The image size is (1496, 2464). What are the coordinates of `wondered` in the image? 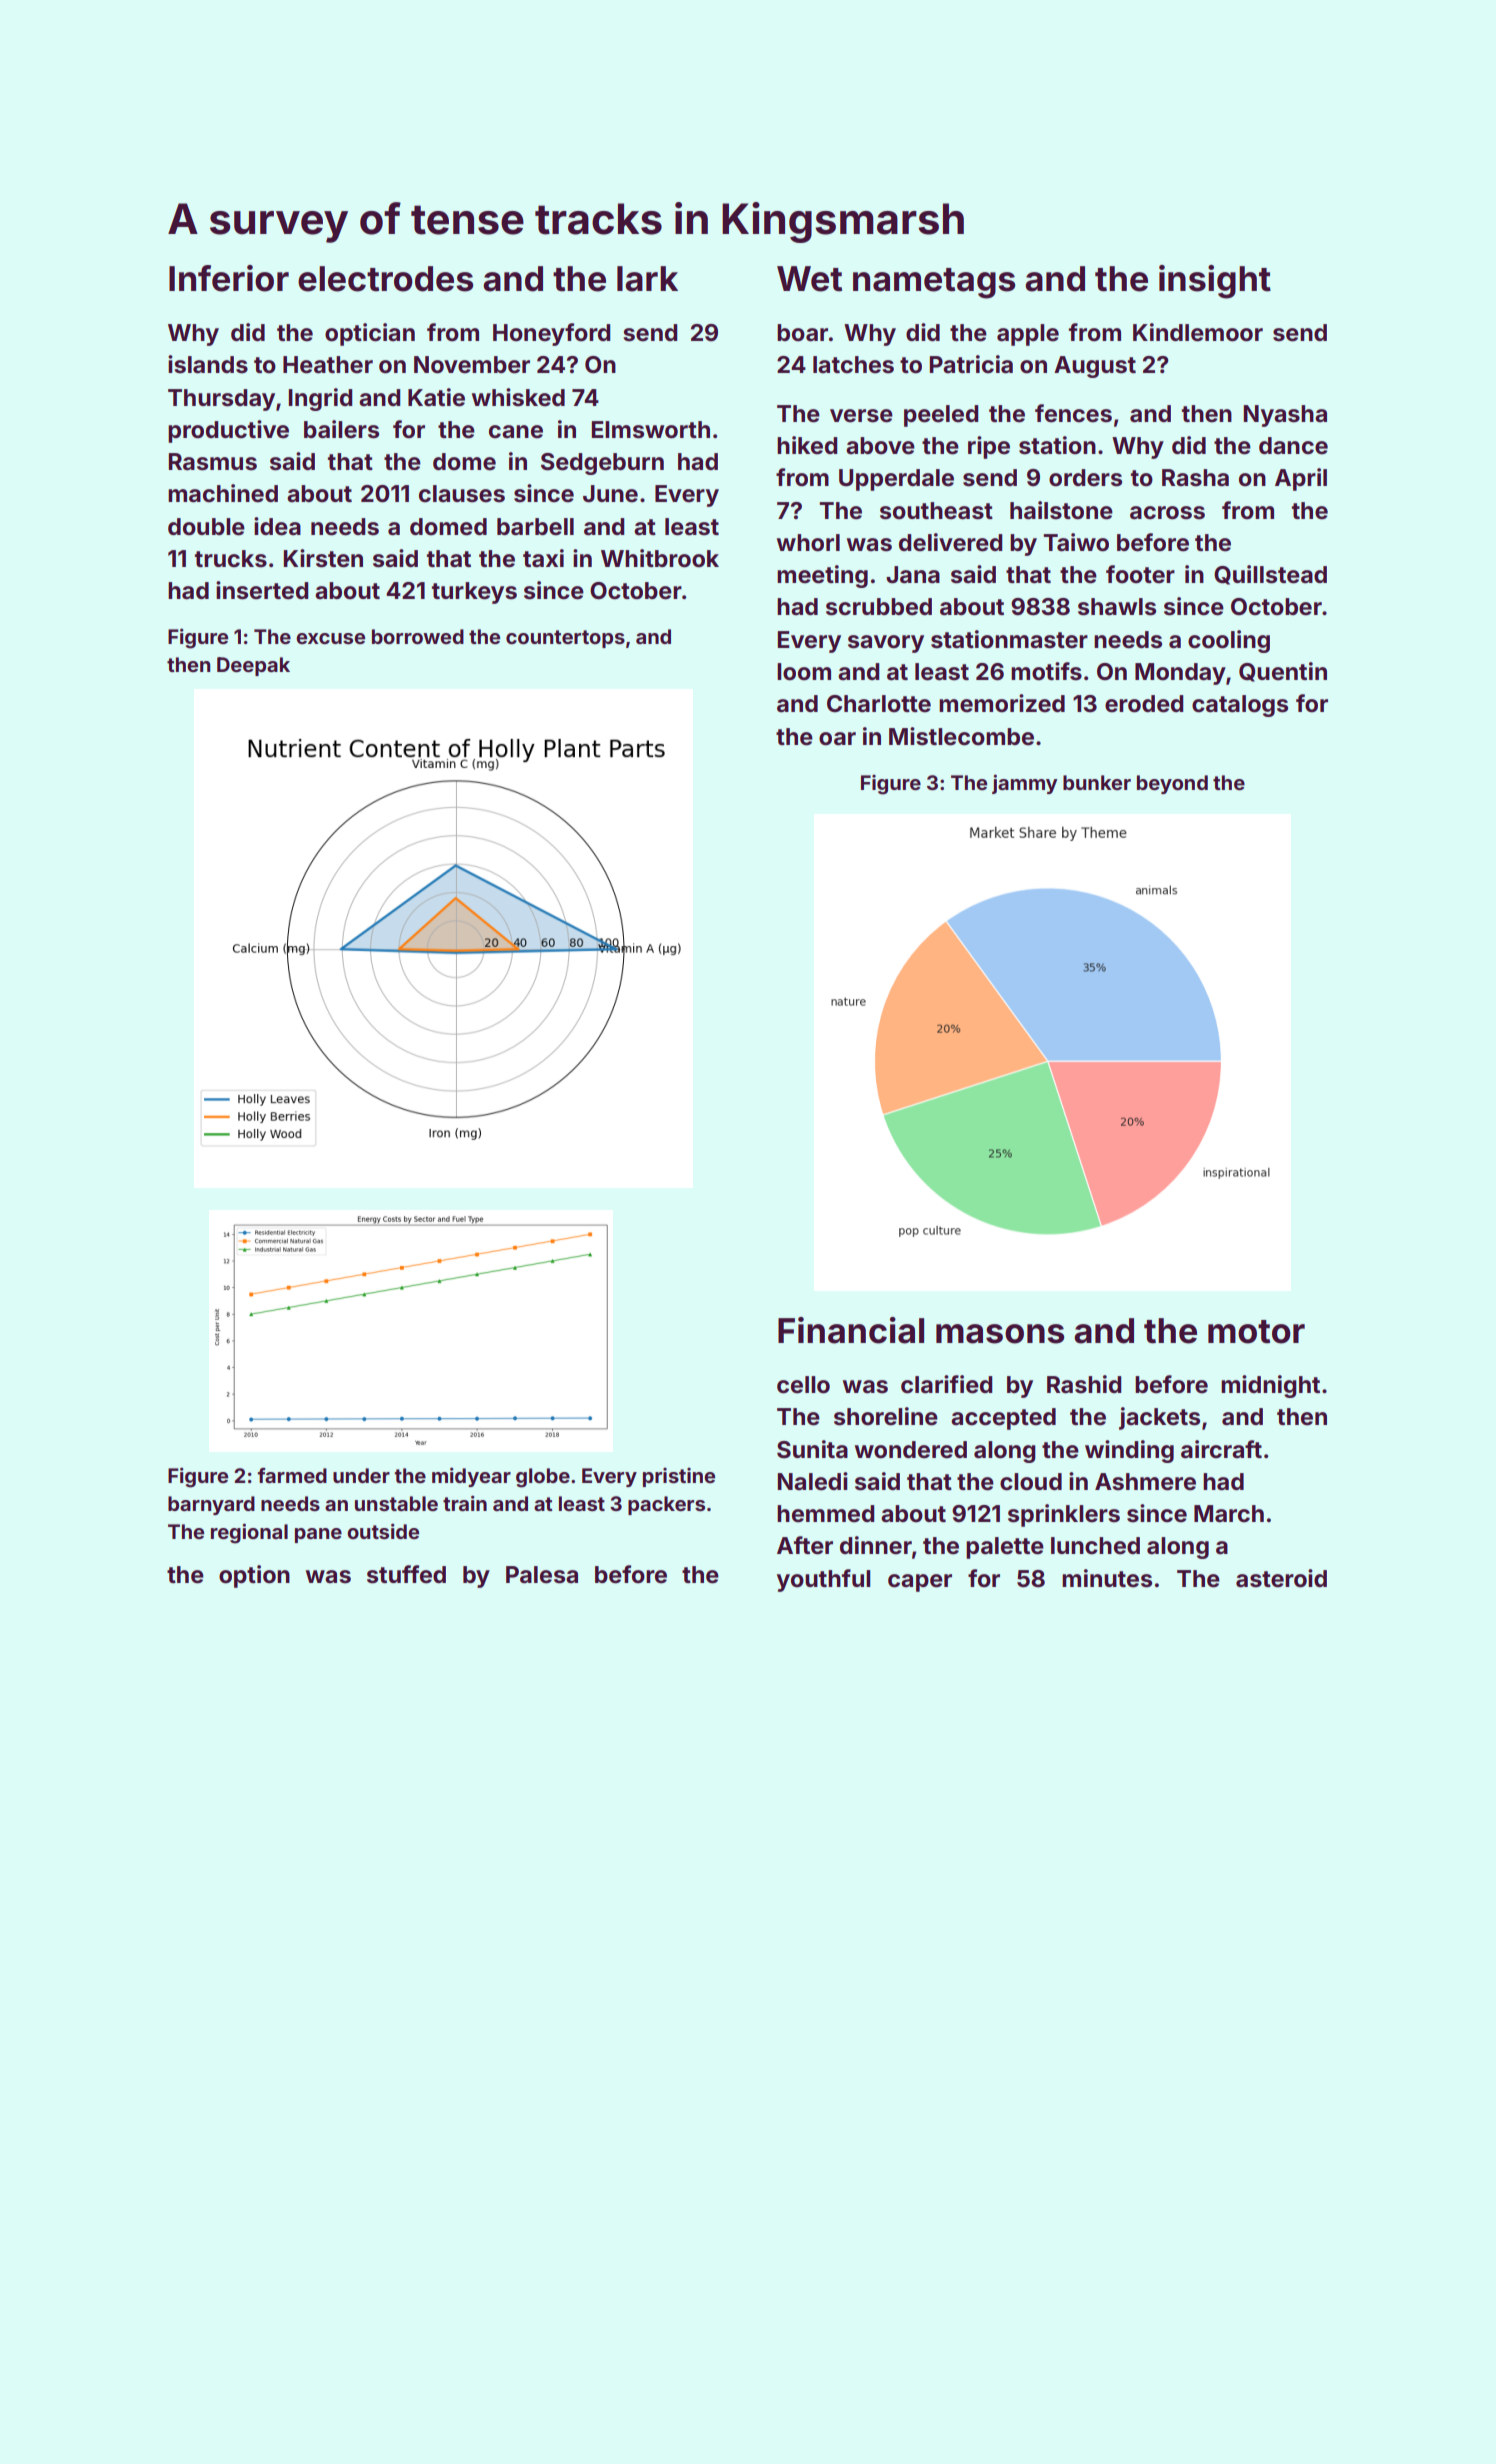 It's located at (911, 1450).
